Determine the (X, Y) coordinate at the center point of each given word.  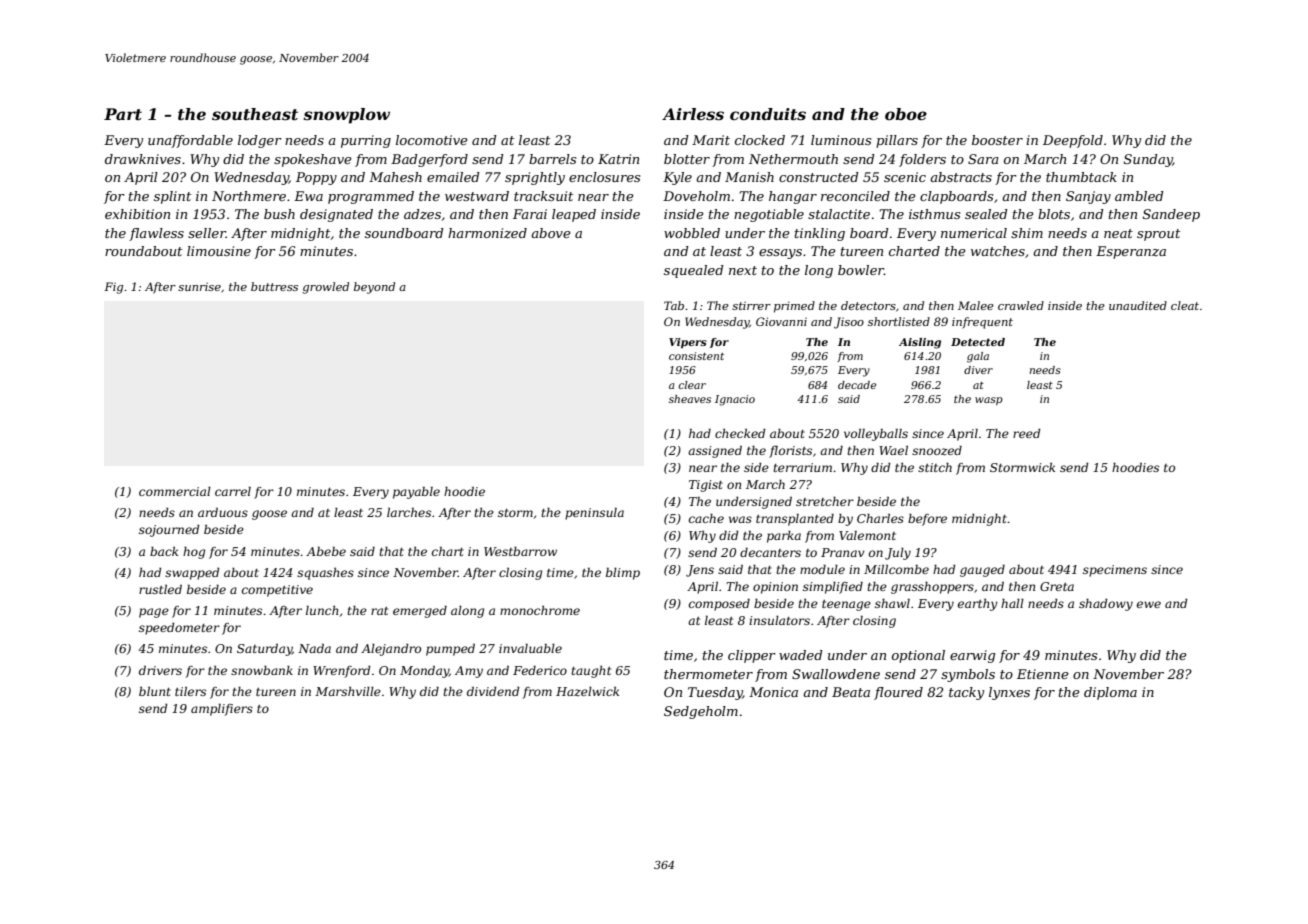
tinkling (820, 234)
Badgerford (429, 160)
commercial (175, 491)
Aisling (920, 343)
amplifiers (222, 710)
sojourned (169, 531)
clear (692, 385)
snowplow (346, 116)
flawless (156, 234)
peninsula (594, 514)
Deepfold (1073, 141)
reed (1027, 433)
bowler (861, 270)
